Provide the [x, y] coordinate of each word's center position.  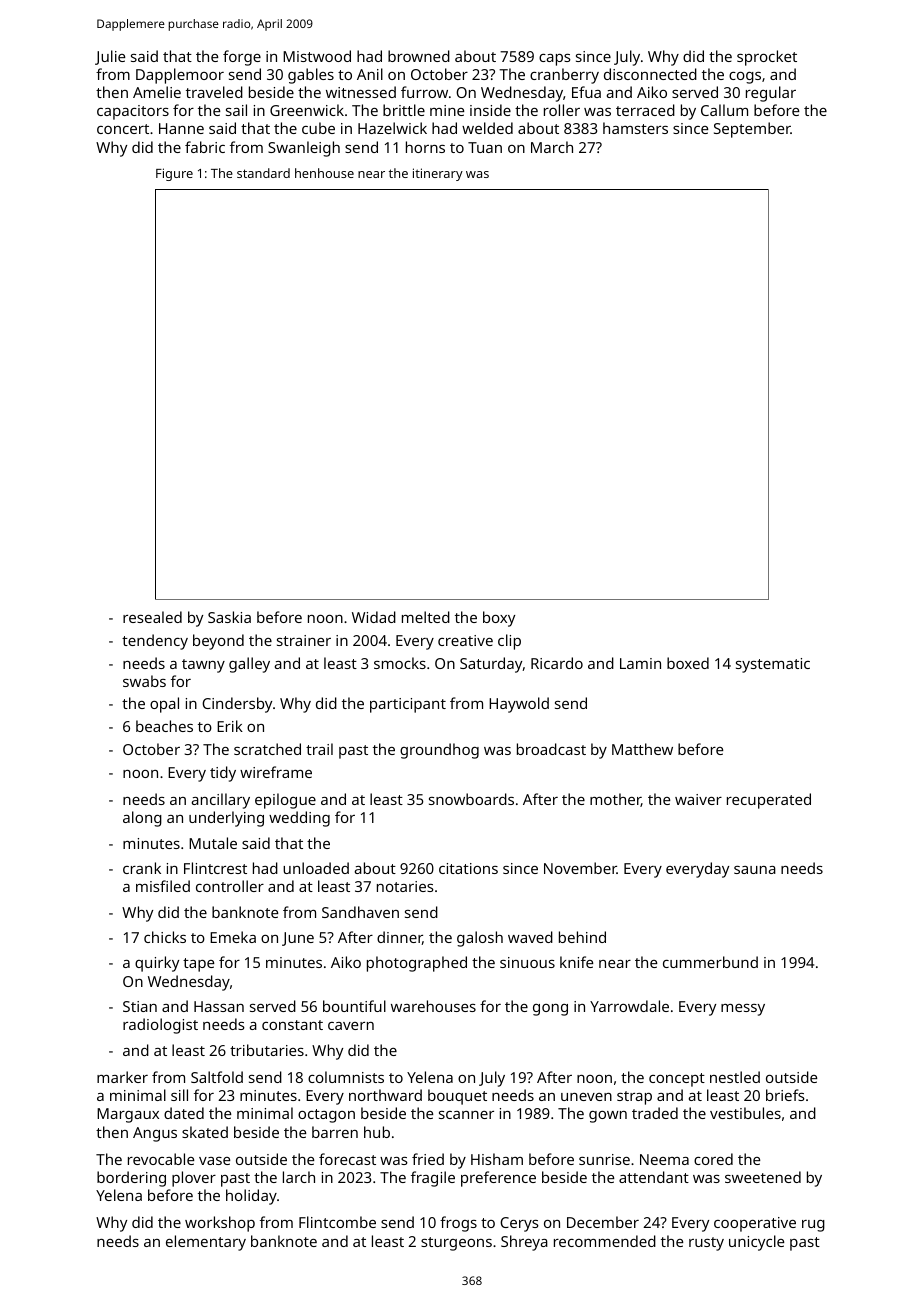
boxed [688, 663]
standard [263, 173]
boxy [499, 619]
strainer [304, 640]
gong [550, 1010]
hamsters [635, 128]
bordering [131, 1179]
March [552, 147]
